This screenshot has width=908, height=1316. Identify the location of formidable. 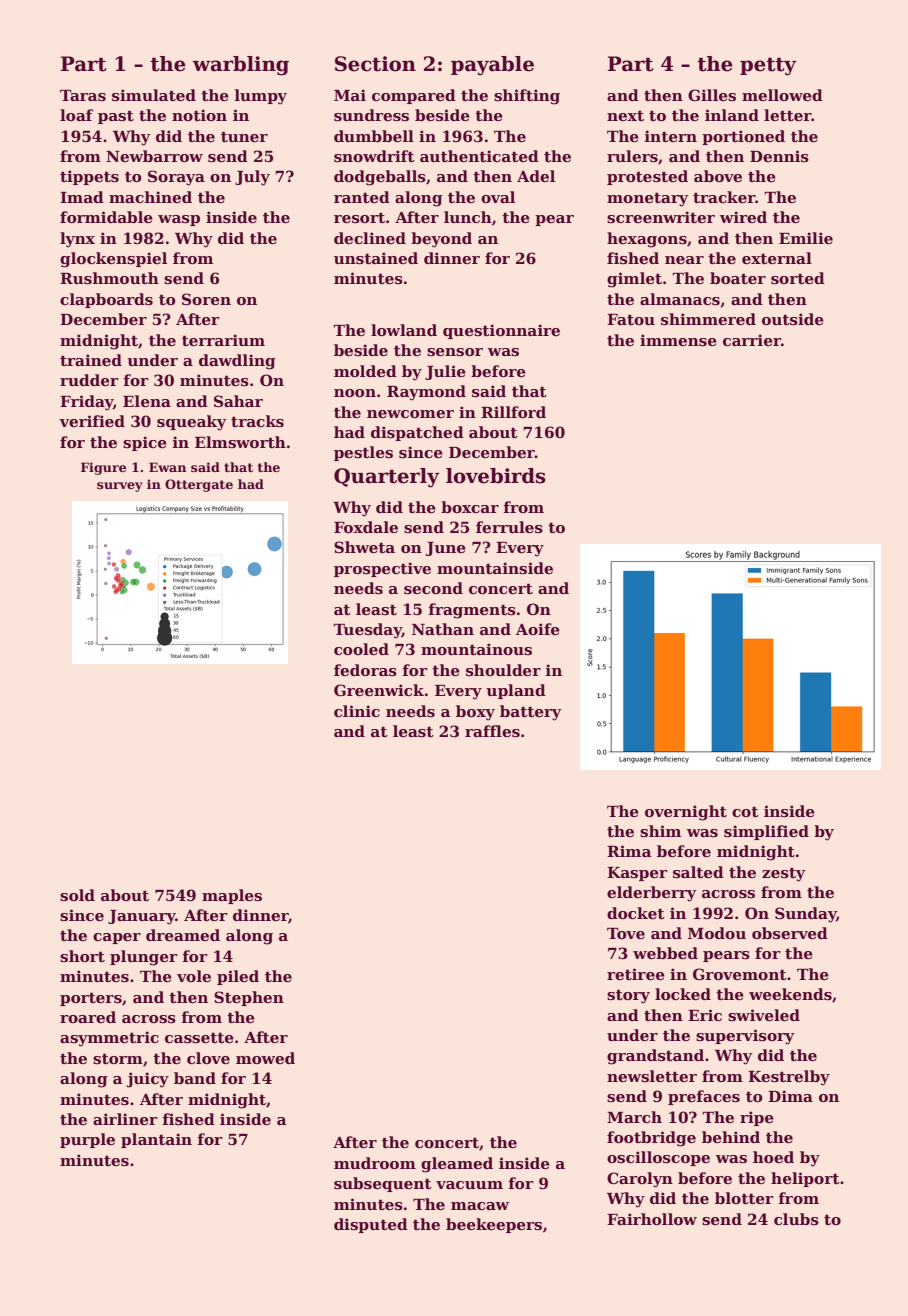
(106, 217).
